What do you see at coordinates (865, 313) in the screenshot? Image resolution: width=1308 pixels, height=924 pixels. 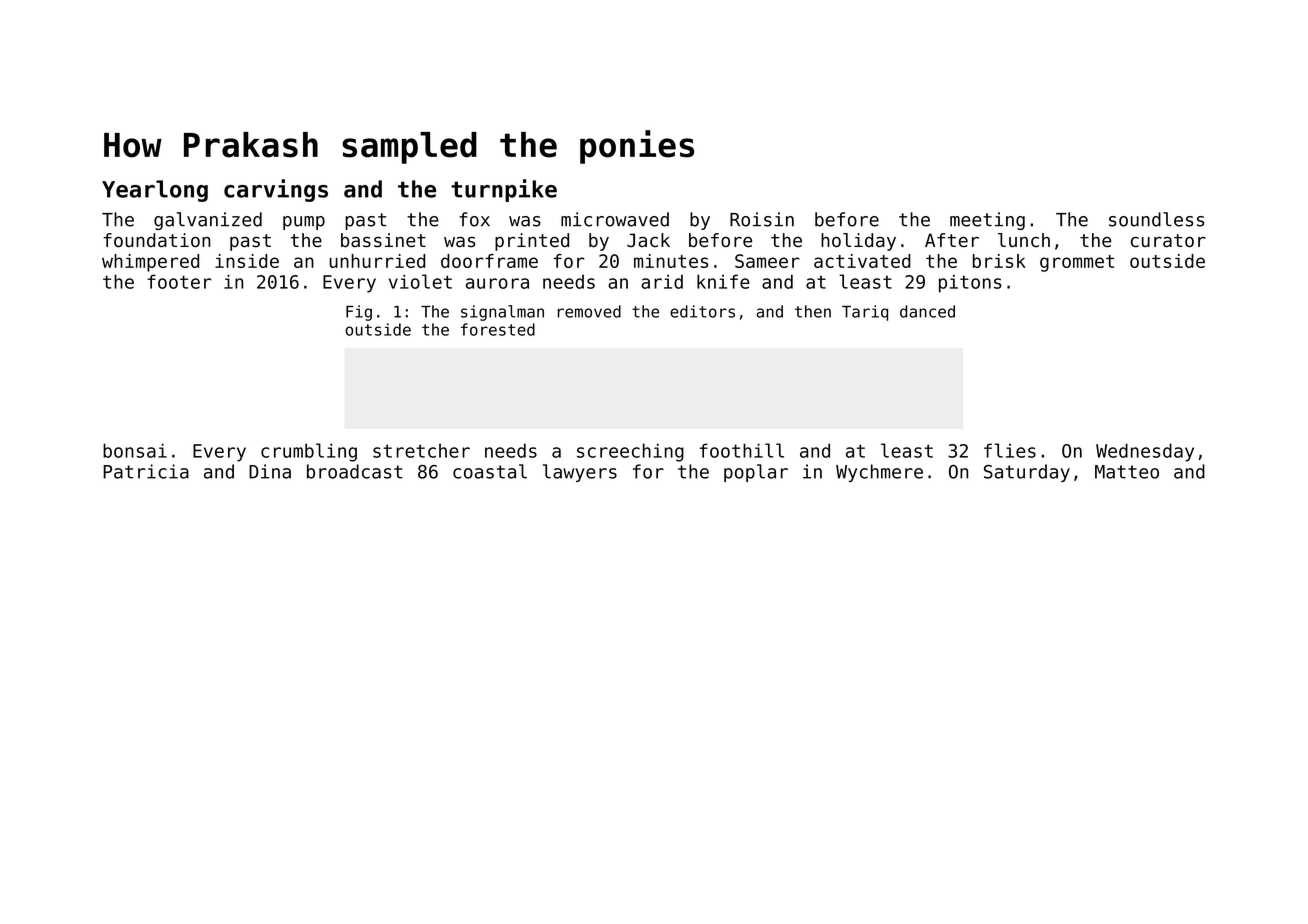 I see `Tariq` at bounding box center [865, 313].
